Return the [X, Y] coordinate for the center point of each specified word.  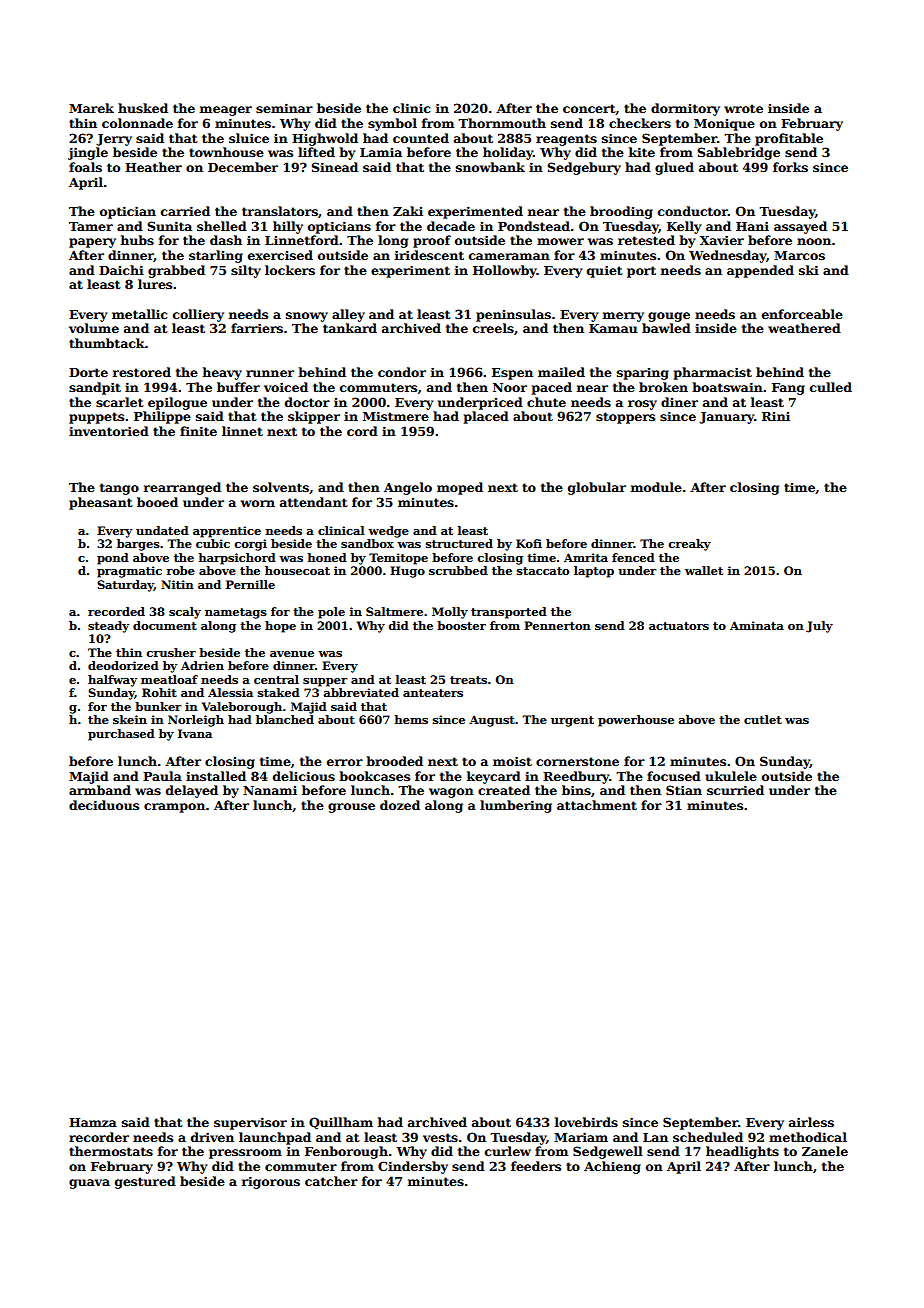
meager [226, 111]
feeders [536, 1166]
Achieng [612, 1167]
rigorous [271, 1182]
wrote [743, 108]
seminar [284, 108]
